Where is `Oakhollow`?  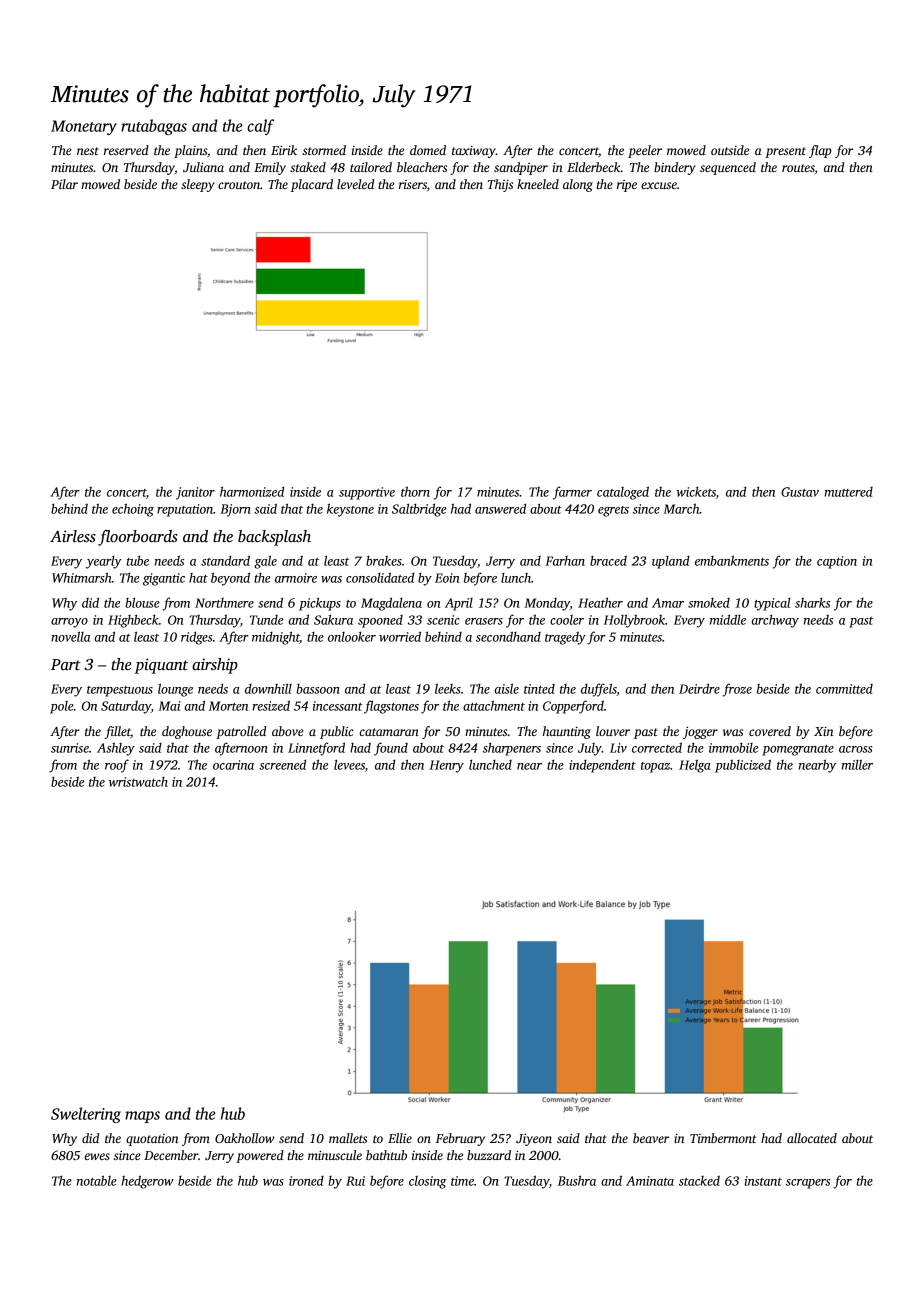
Oakhollow is located at coordinates (245, 1138).
